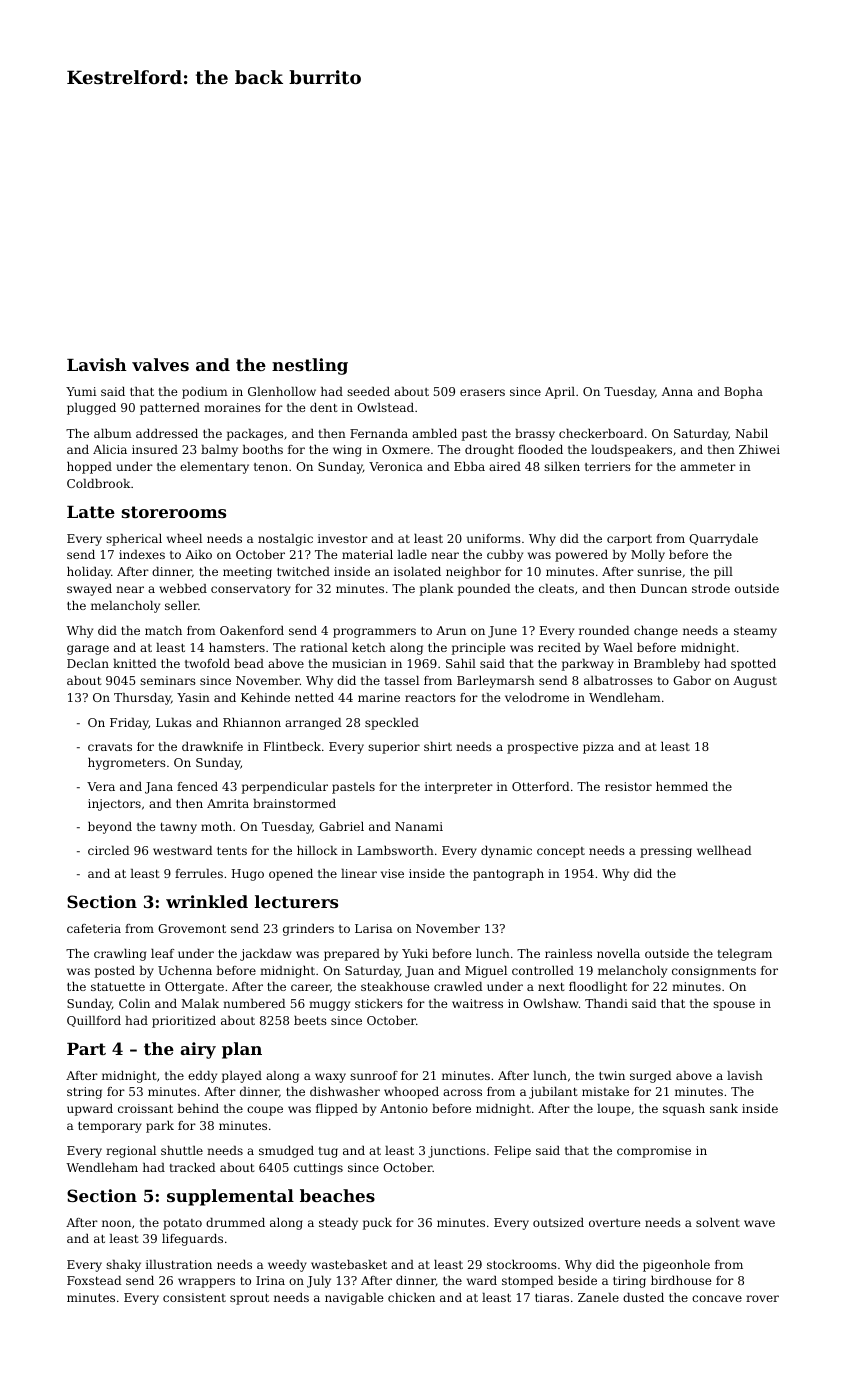 This screenshot has width=849, height=1400. I want to click on opened, so click(291, 875).
